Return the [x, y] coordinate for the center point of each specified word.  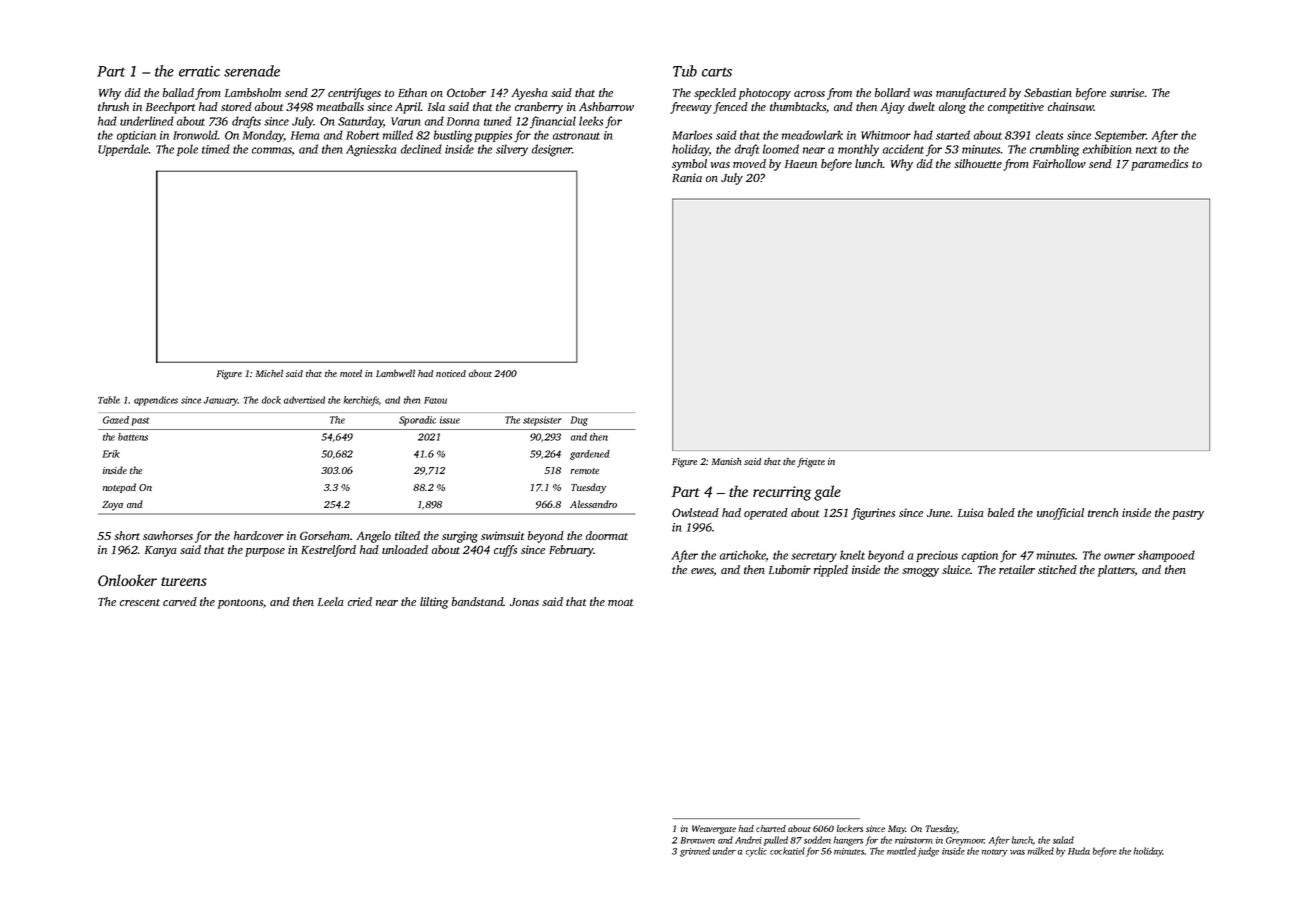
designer [552, 150]
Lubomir [790, 569]
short [127, 535]
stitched [1057, 569]
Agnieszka [371, 150]
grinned [695, 852]
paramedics [1159, 165]
